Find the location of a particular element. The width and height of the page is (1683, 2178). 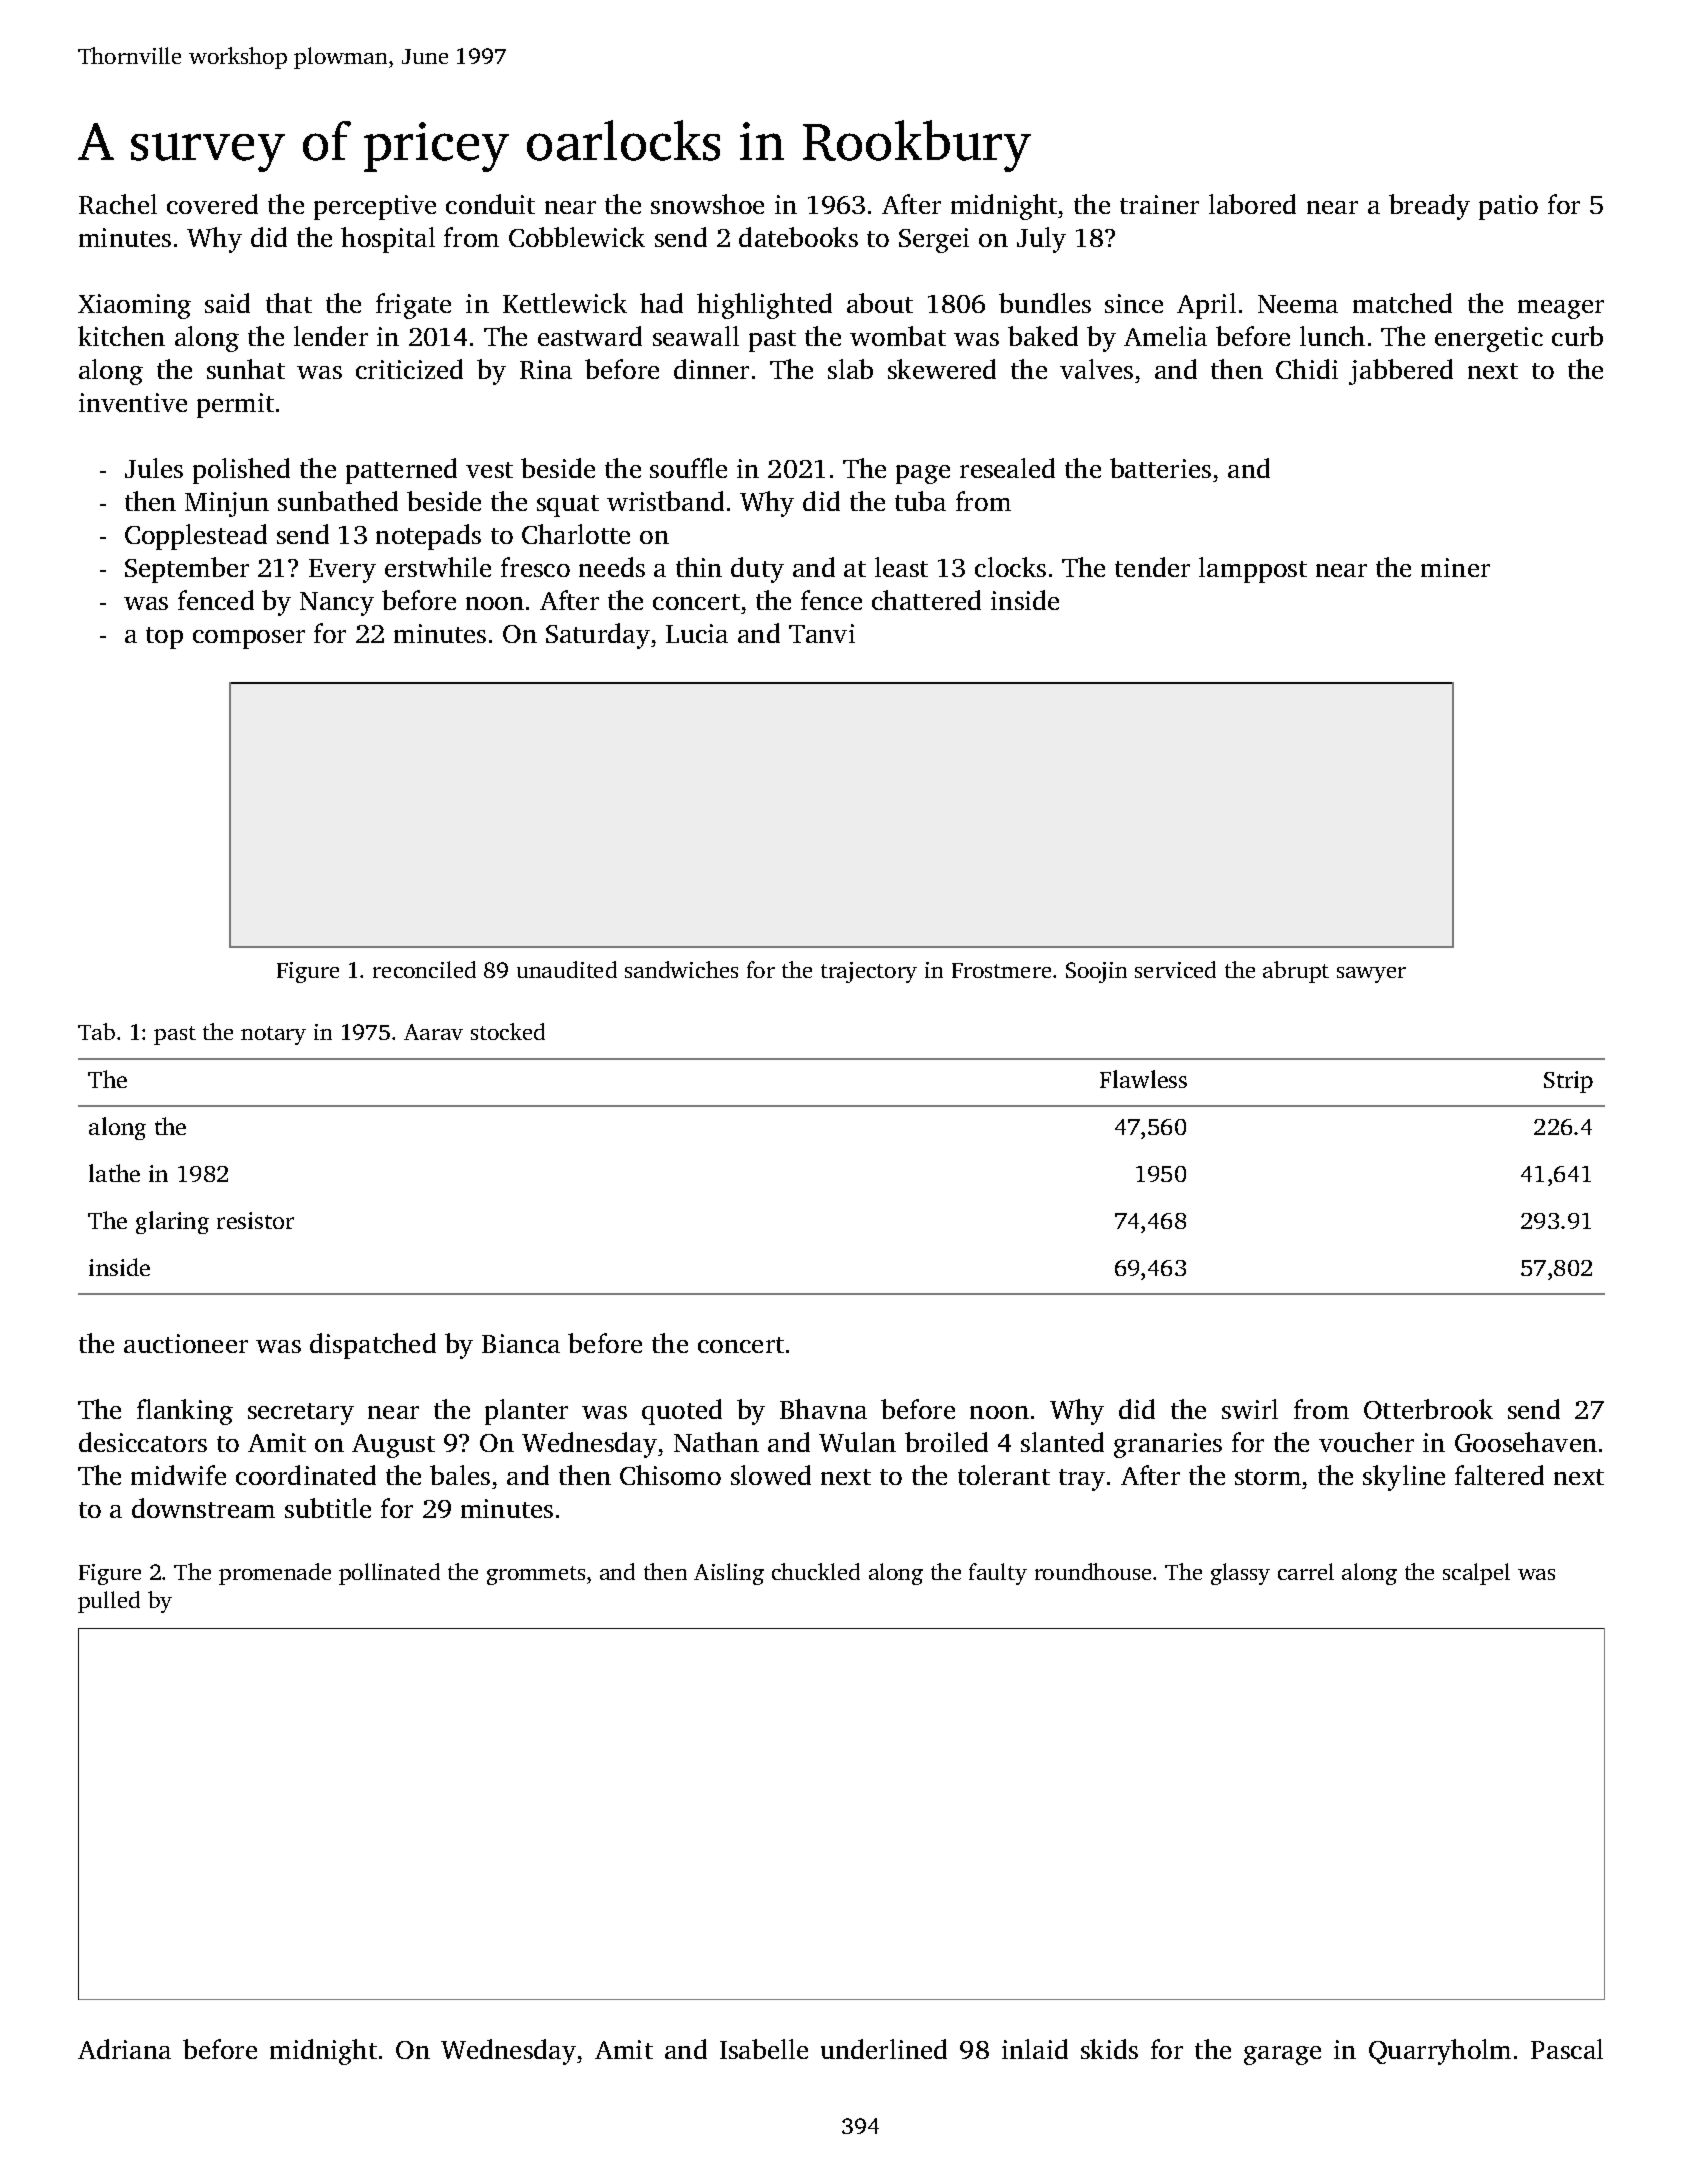

Bhavna is located at coordinates (823, 1409).
